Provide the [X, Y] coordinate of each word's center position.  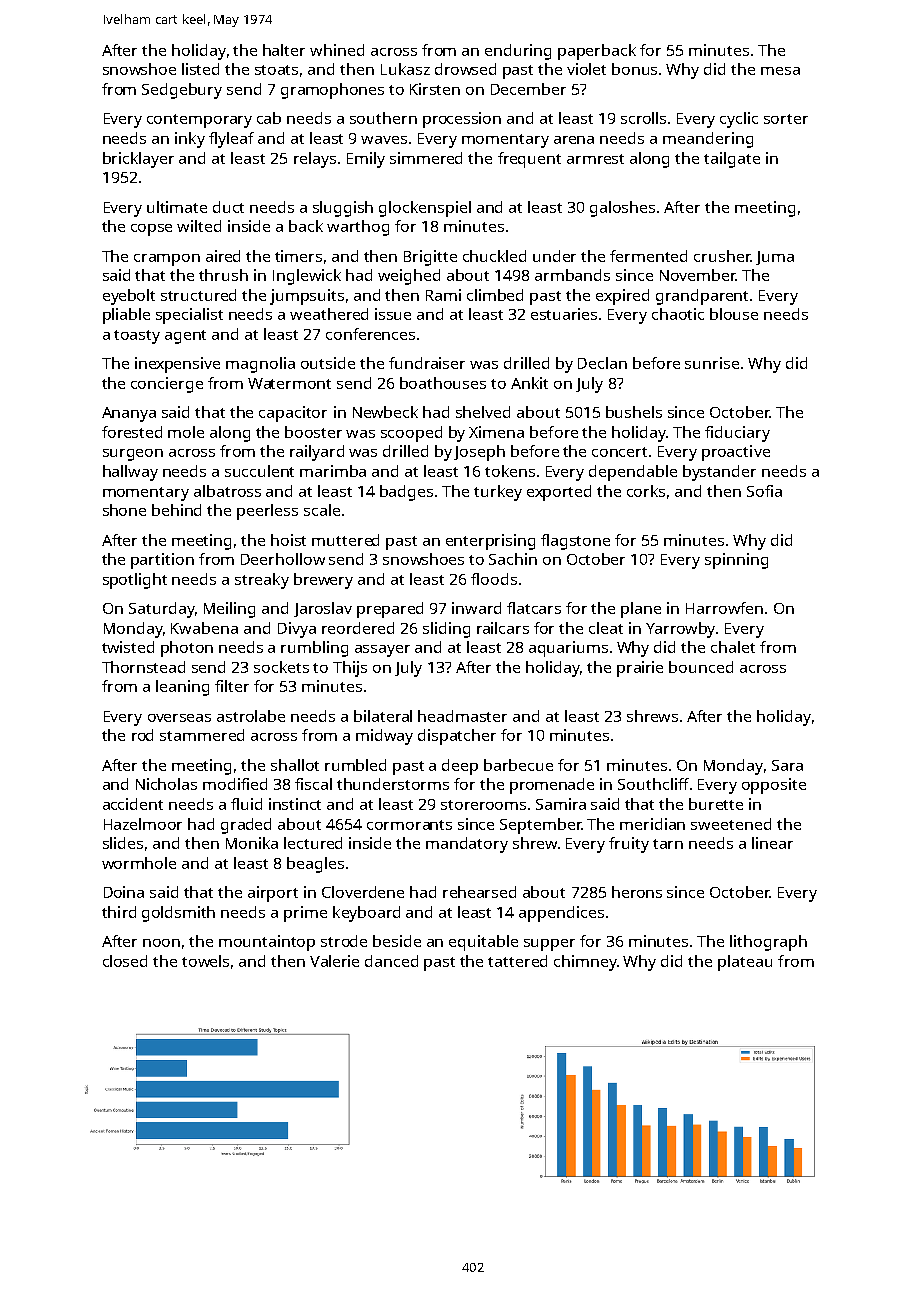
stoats [276, 70]
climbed [495, 295]
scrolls [643, 118]
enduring [518, 52]
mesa [780, 71]
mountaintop [267, 943]
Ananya [129, 414]
